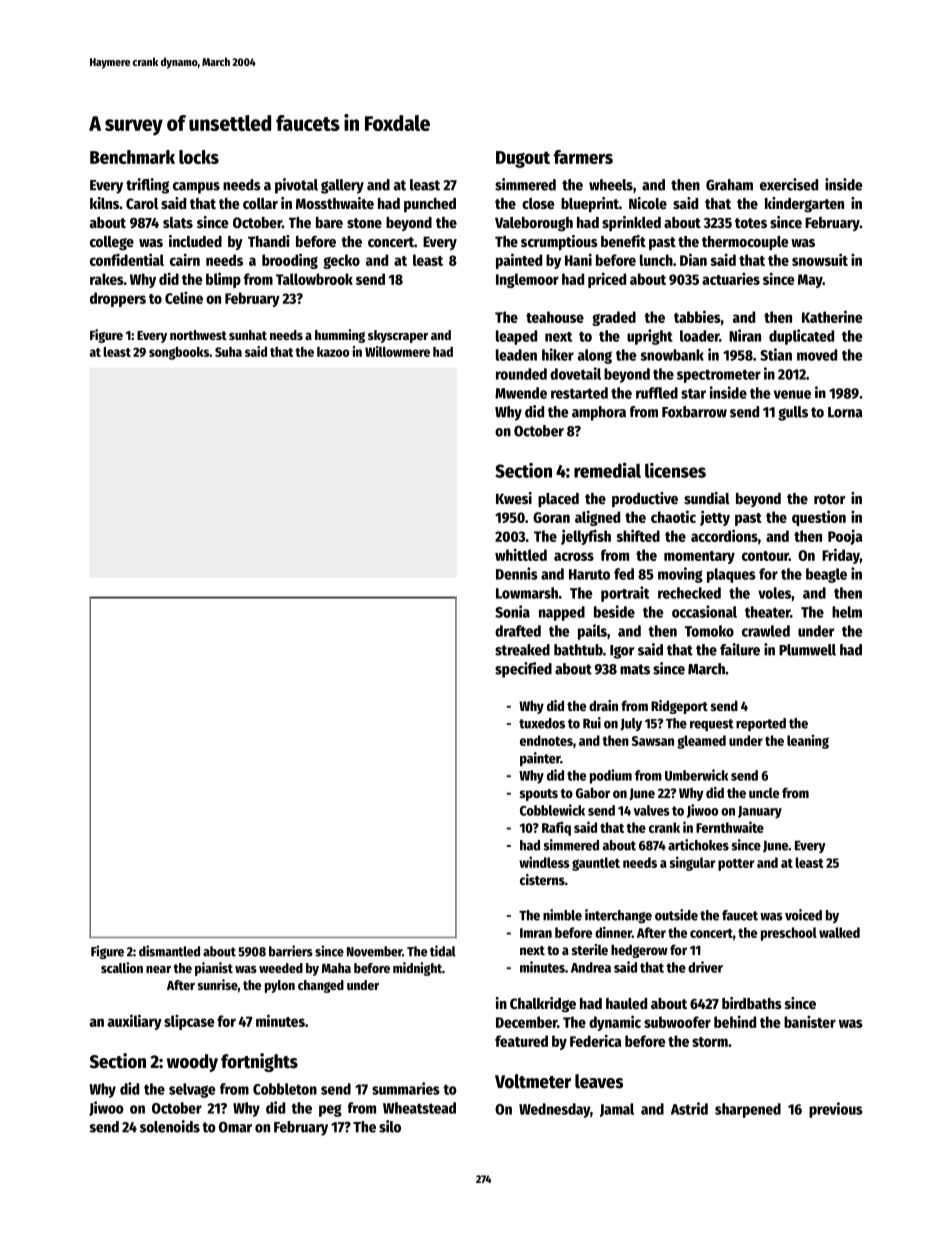 Image resolution: width=952 pixels, height=1233 pixels. Describe the element at coordinates (689, 1108) in the screenshot. I see `Astrid` at that location.
